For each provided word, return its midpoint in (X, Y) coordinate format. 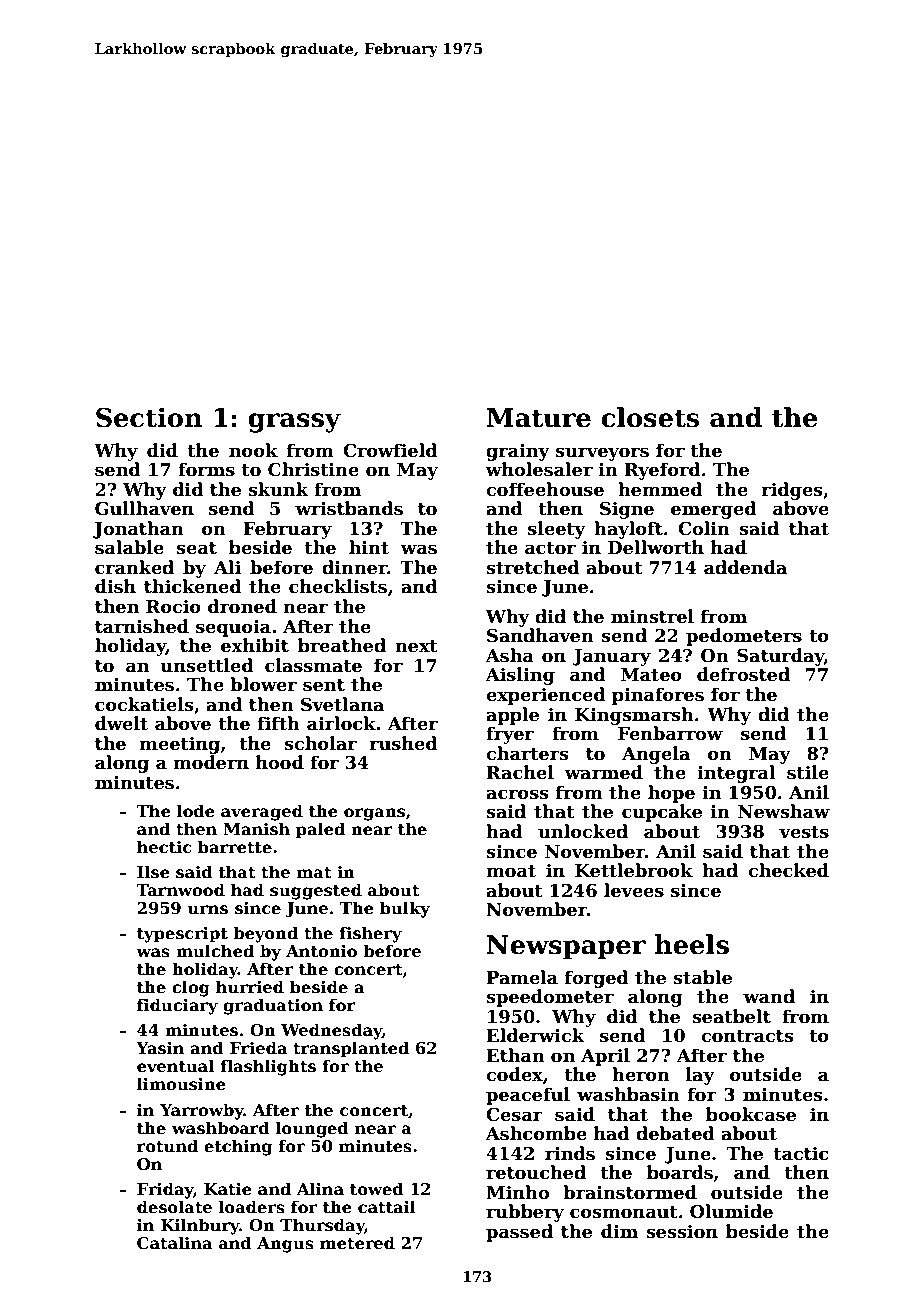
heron (641, 1074)
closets (650, 417)
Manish (256, 829)
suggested (316, 891)
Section (149, 417)
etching (238, 1147)
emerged (714, 510)
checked (788, 870)
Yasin (160, 1048)
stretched (533, 567)
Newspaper (566, 947)
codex (514, 1074)
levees (634, 890)
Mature (539, 418)
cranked (134, 567)
